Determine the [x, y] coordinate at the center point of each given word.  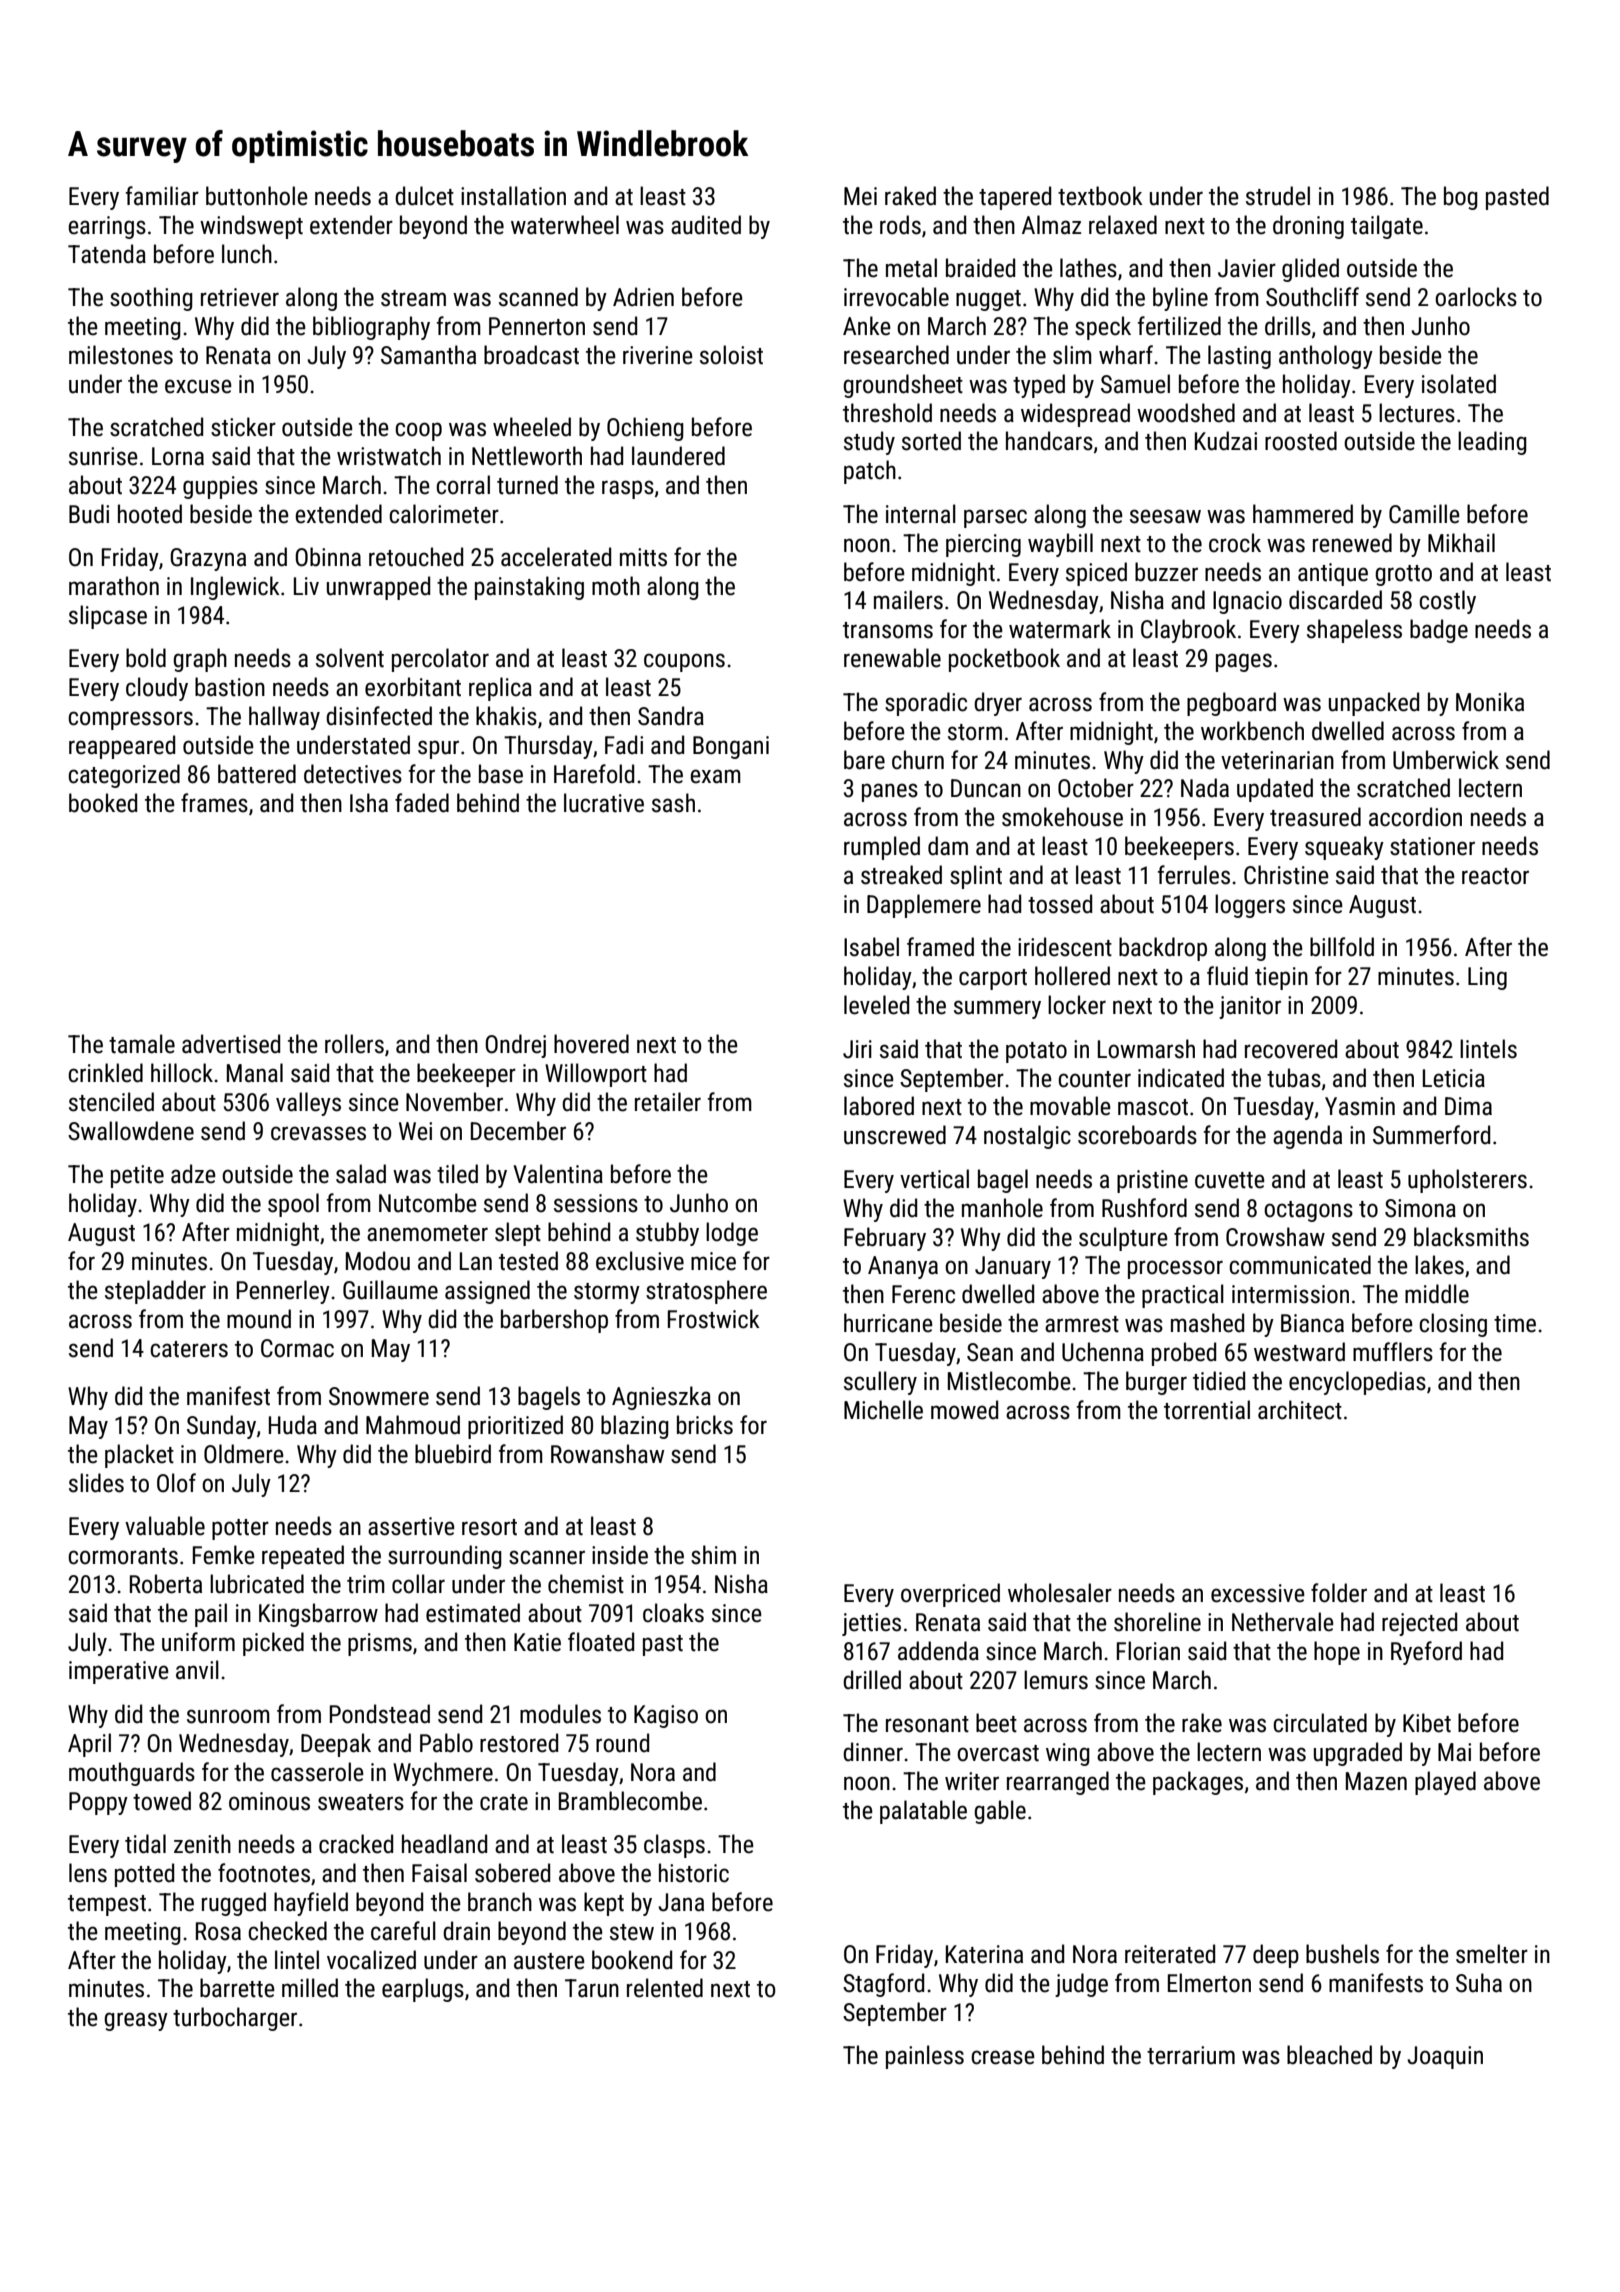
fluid [1227, 976]
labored [879, 1106]
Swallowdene [131, 1131]
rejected [1419, 1624]
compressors [130, 720]
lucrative [604, 803]
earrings [107, 227]
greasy [136, 2021]
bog [1461, 198]
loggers [1250, 906]
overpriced [950, 1595]
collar [418, 1584]
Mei [860, 196]
